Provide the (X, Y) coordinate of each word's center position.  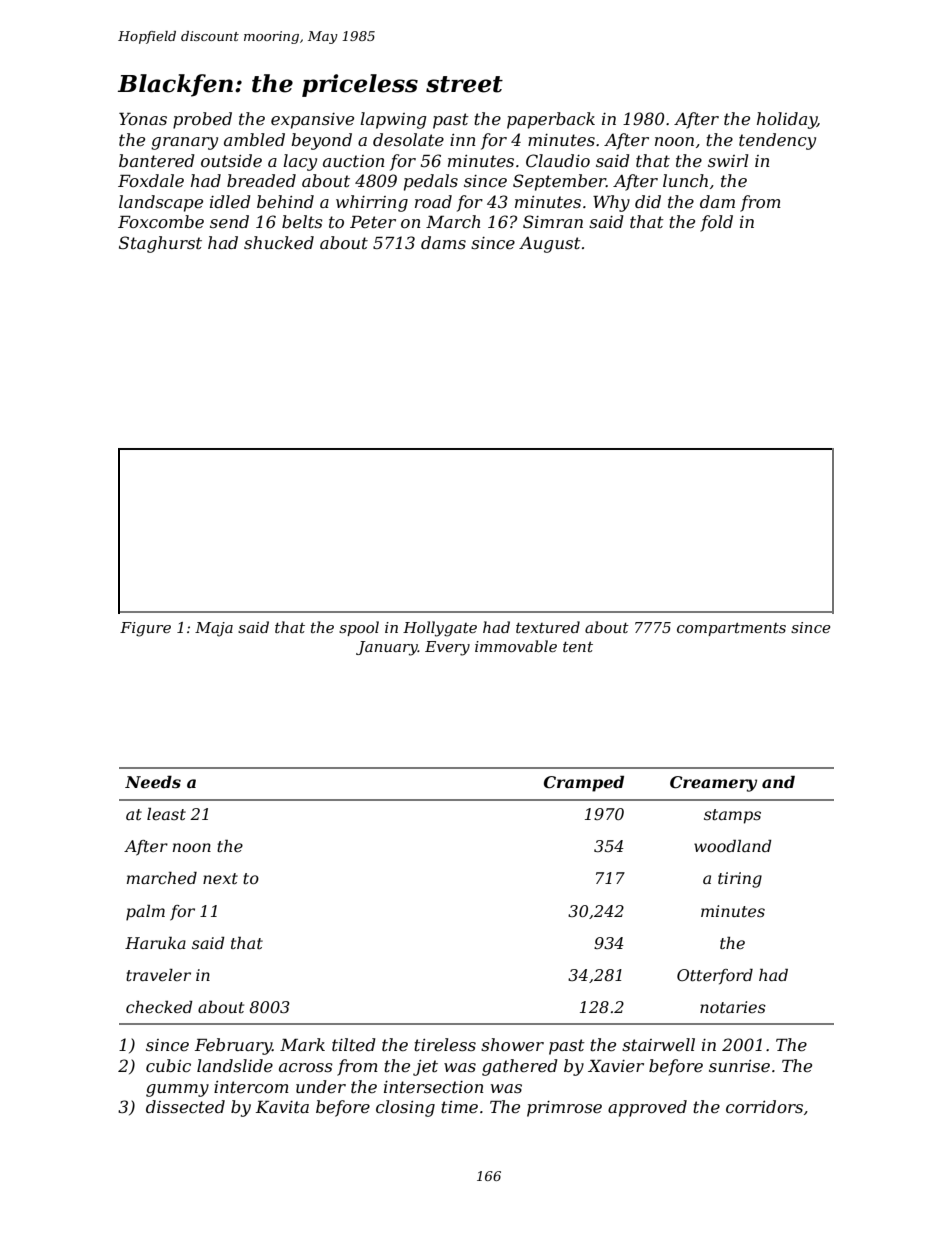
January (387, 648)
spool (359, 628)
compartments (731, 629)
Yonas (143, 119)
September (559, 182)
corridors (764, 1106)
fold (716, 223)
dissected (185, 1106)
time (459, 1107)
